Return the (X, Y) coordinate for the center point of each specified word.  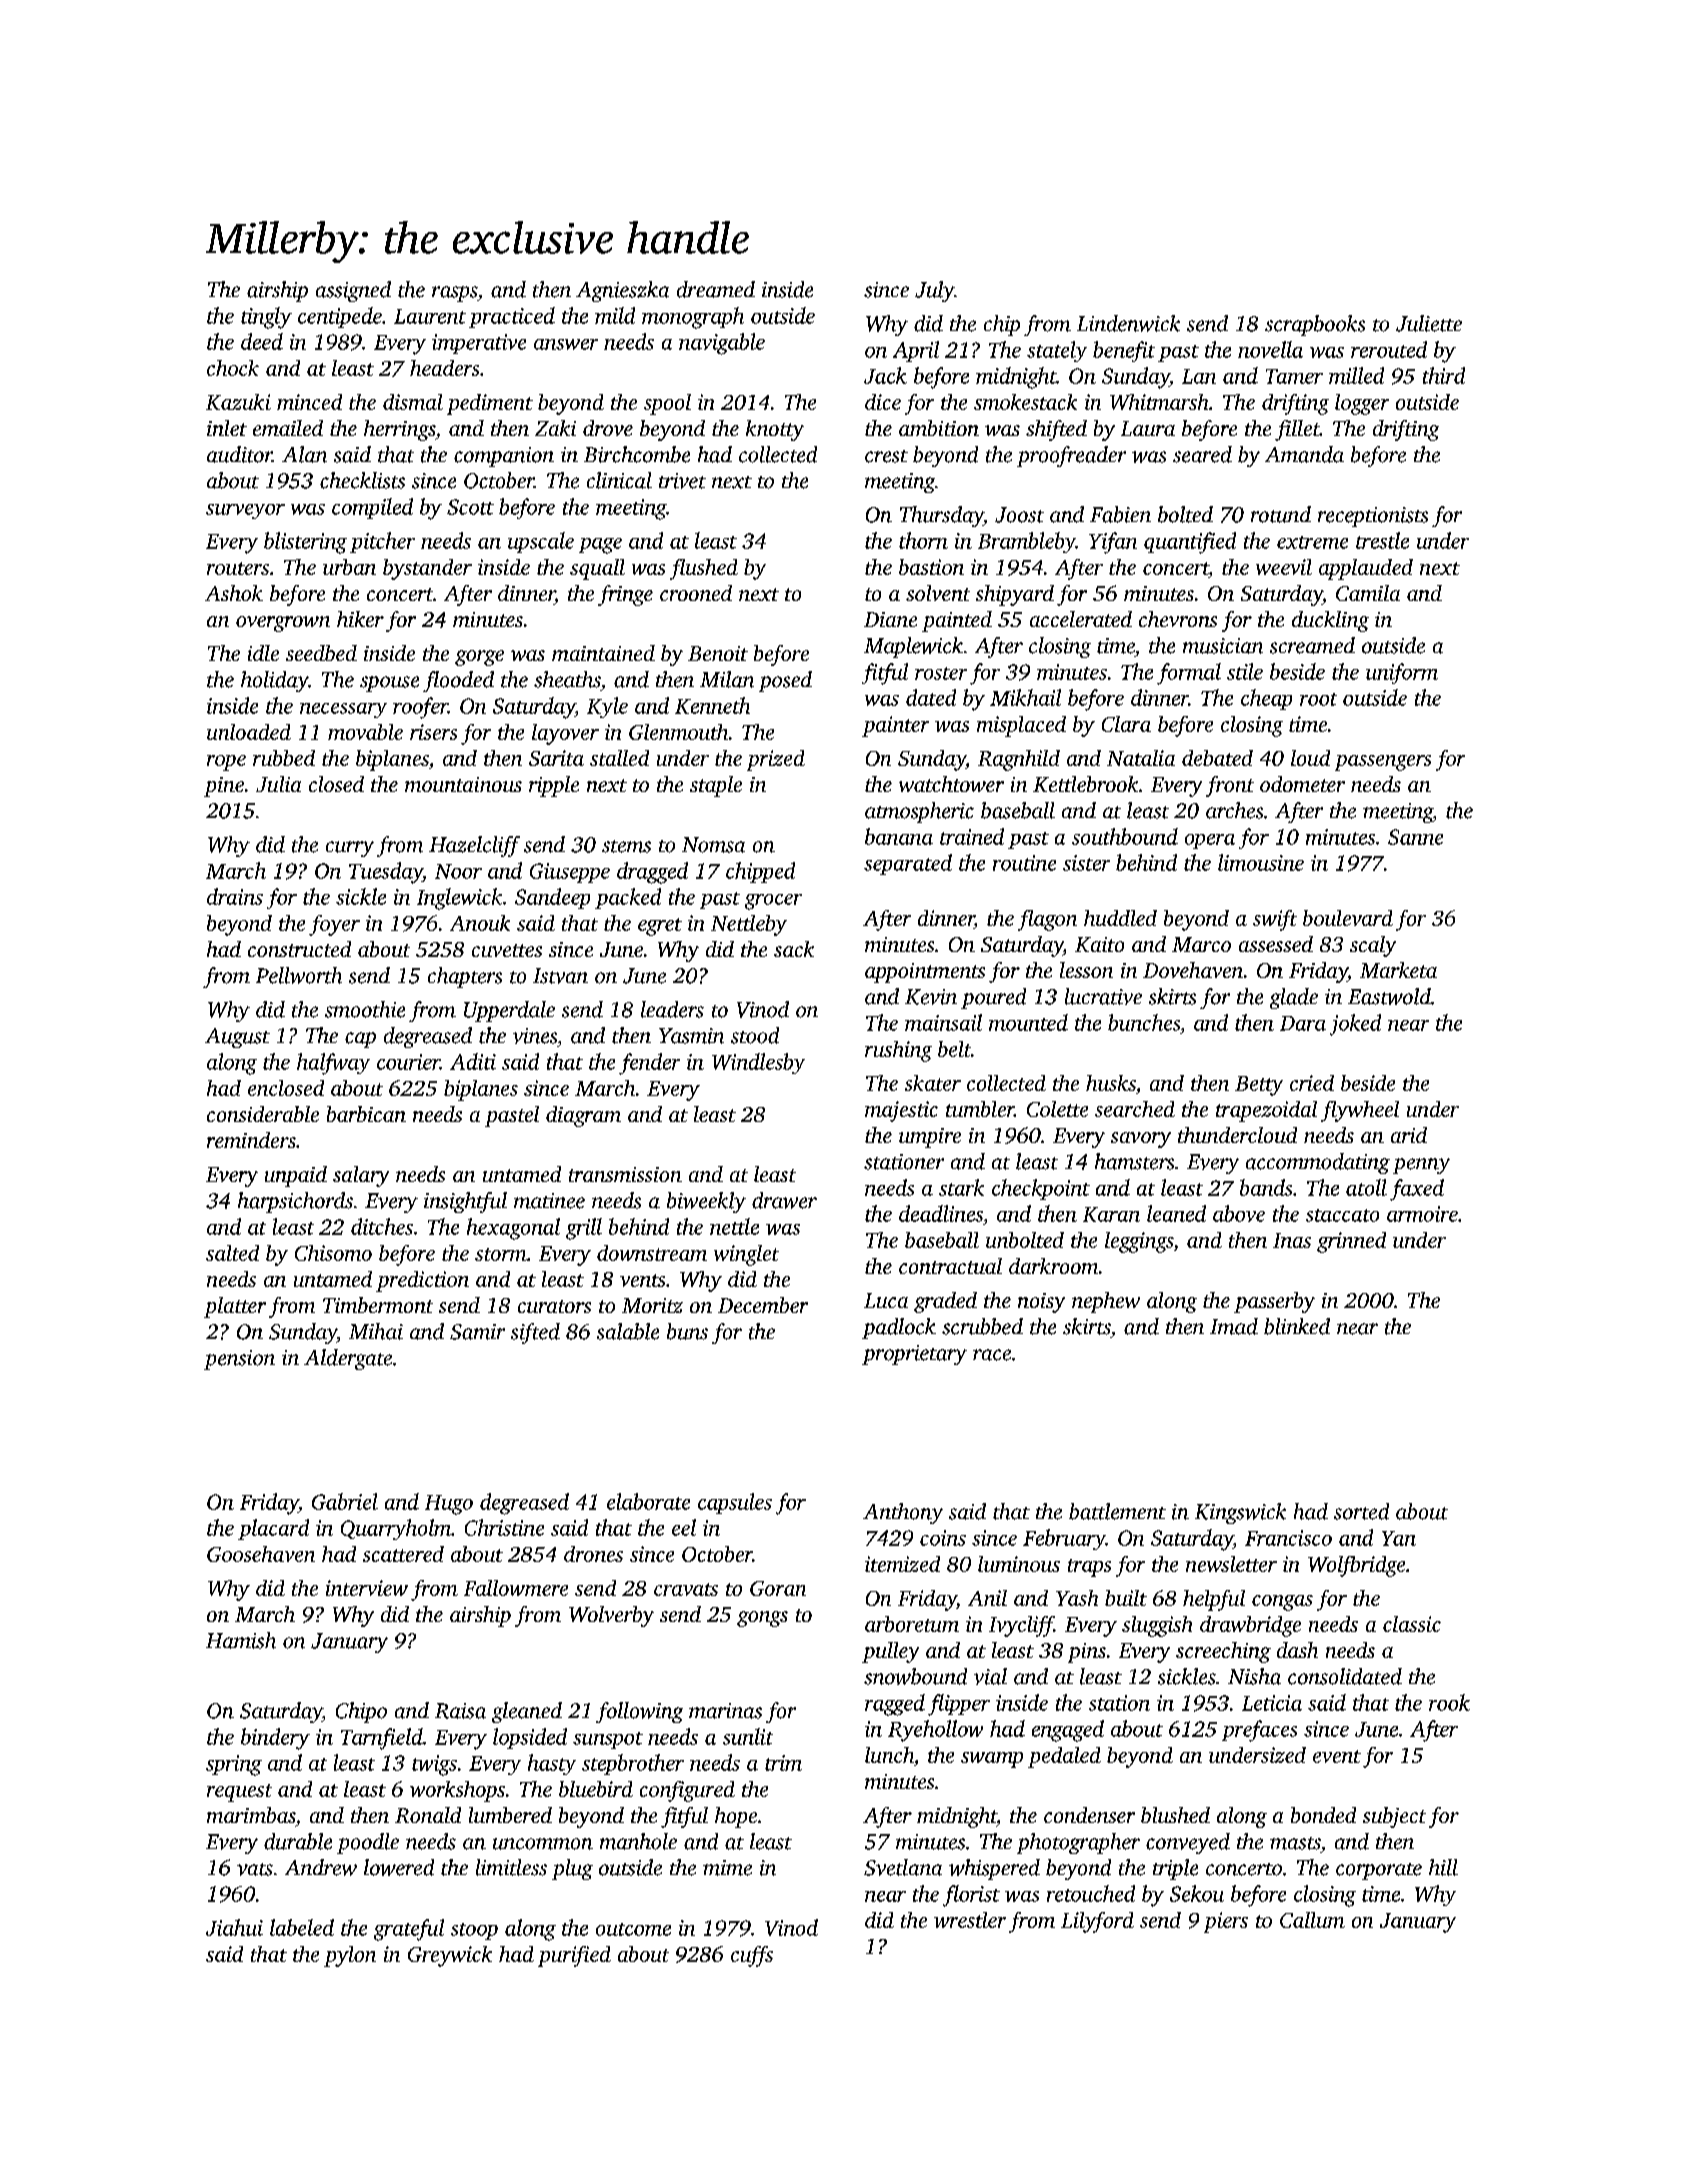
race (992, 1355)
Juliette (1429, 323)
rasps (454, 294)
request (239, 1793)
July (934, 291)
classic (1412, 1624)
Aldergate (348, 1359)
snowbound (915, 1676)
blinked (1297, 1326)
